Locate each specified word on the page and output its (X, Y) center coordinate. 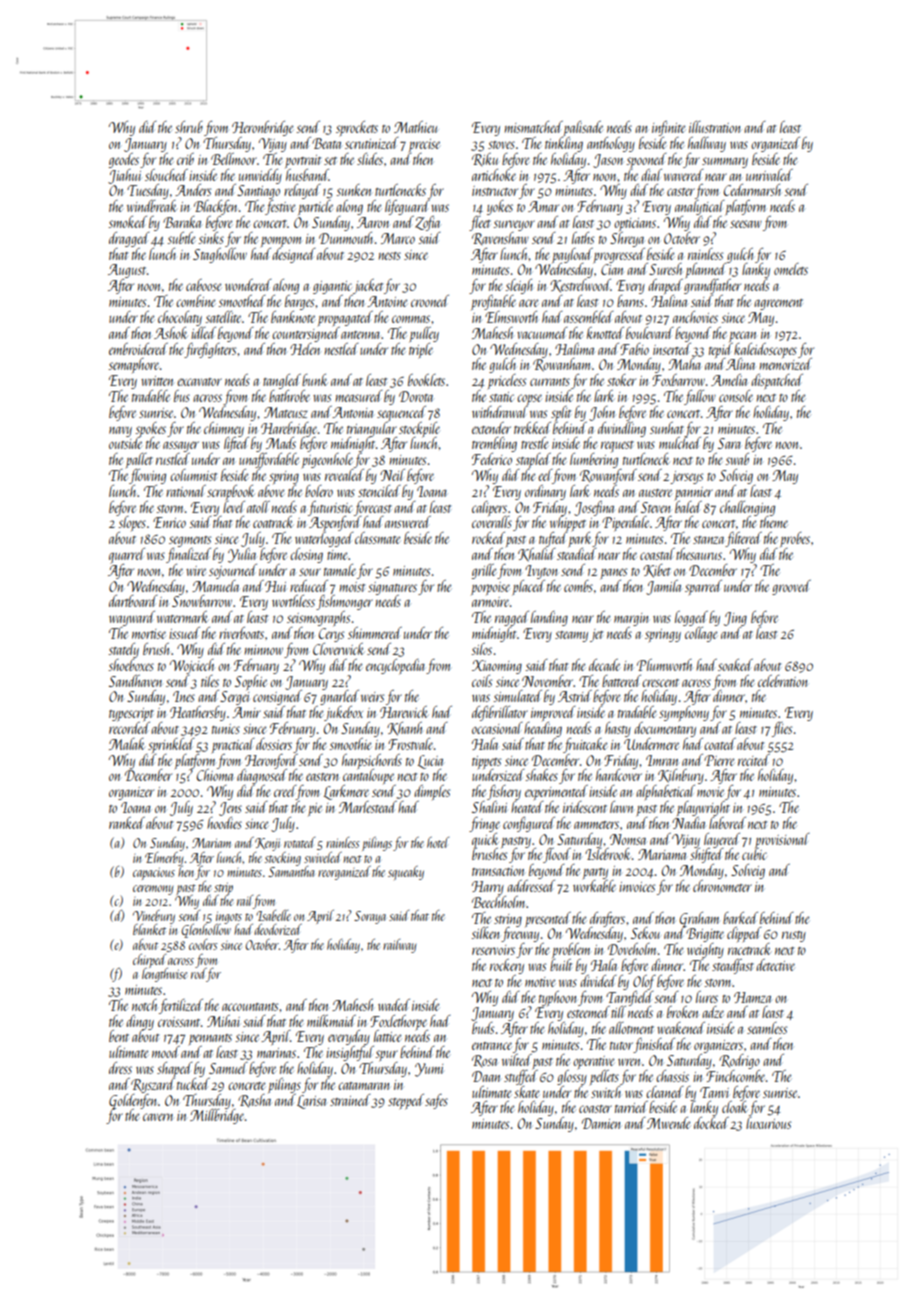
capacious (154, 873)
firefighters (210, 350)
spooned (646, 160)
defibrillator (500, 713)
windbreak (152, 206)
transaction (498, 871)
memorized (786, 364)
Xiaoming (497, 667)
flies (782, 729)
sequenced (401, 413)
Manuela (215, 586)
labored (727, 823)
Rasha (254, 1101)
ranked (127, 823)
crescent (660, 683)
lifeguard (407, 207)
